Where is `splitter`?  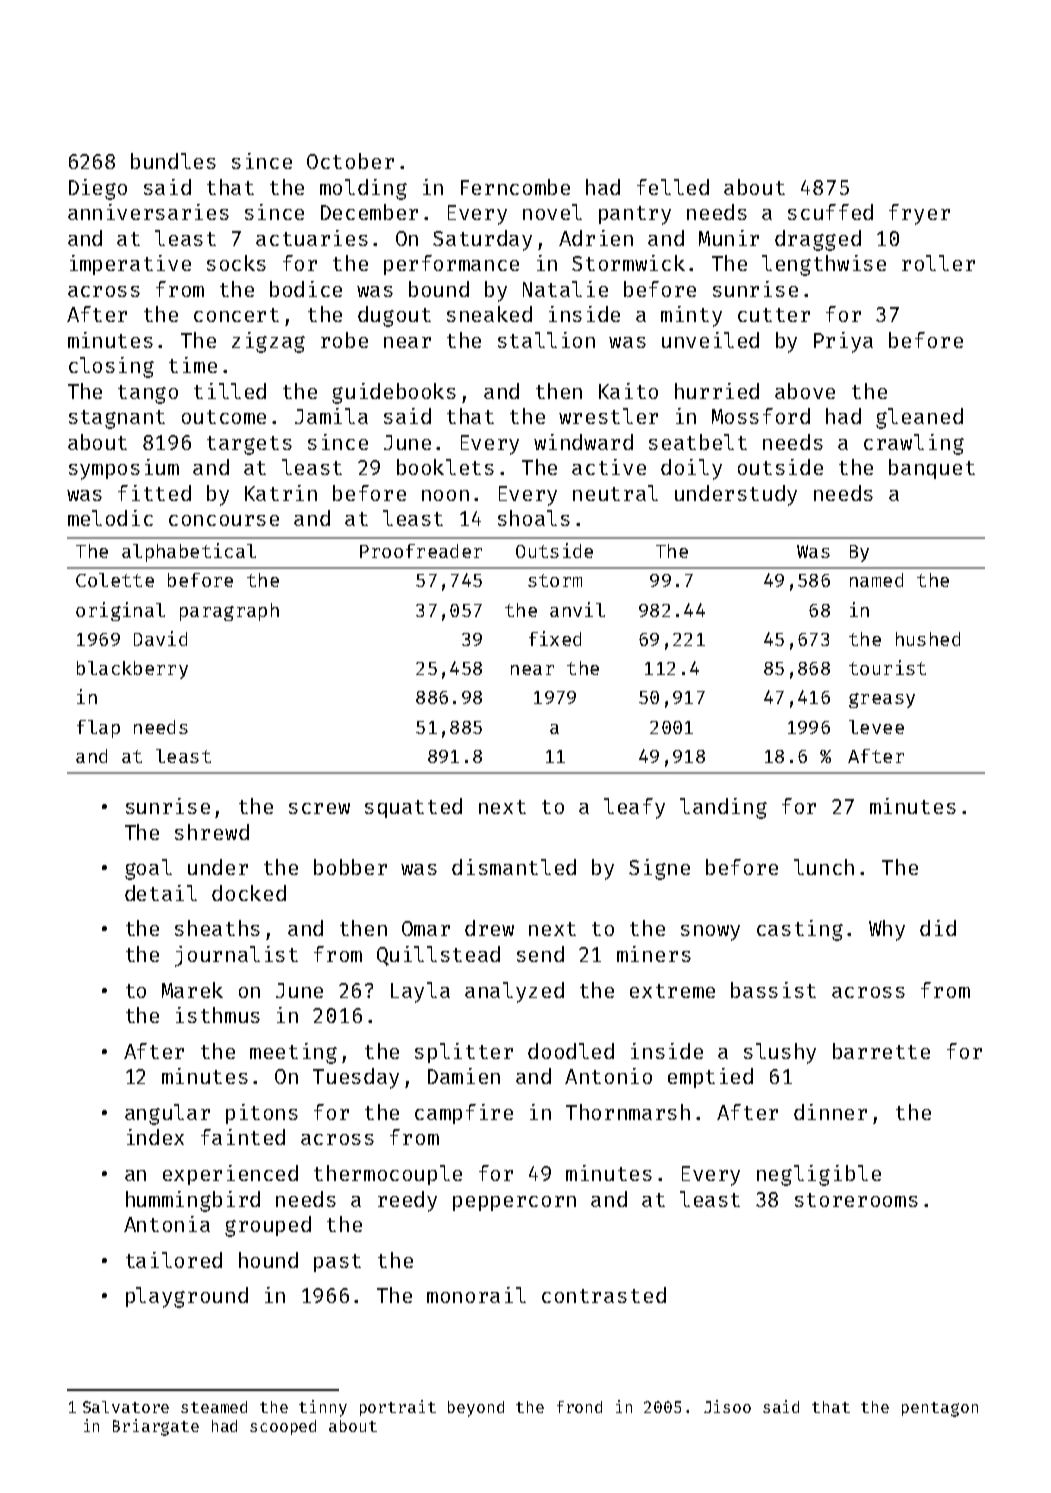
splitter is located at coordinates (464, 1053).
